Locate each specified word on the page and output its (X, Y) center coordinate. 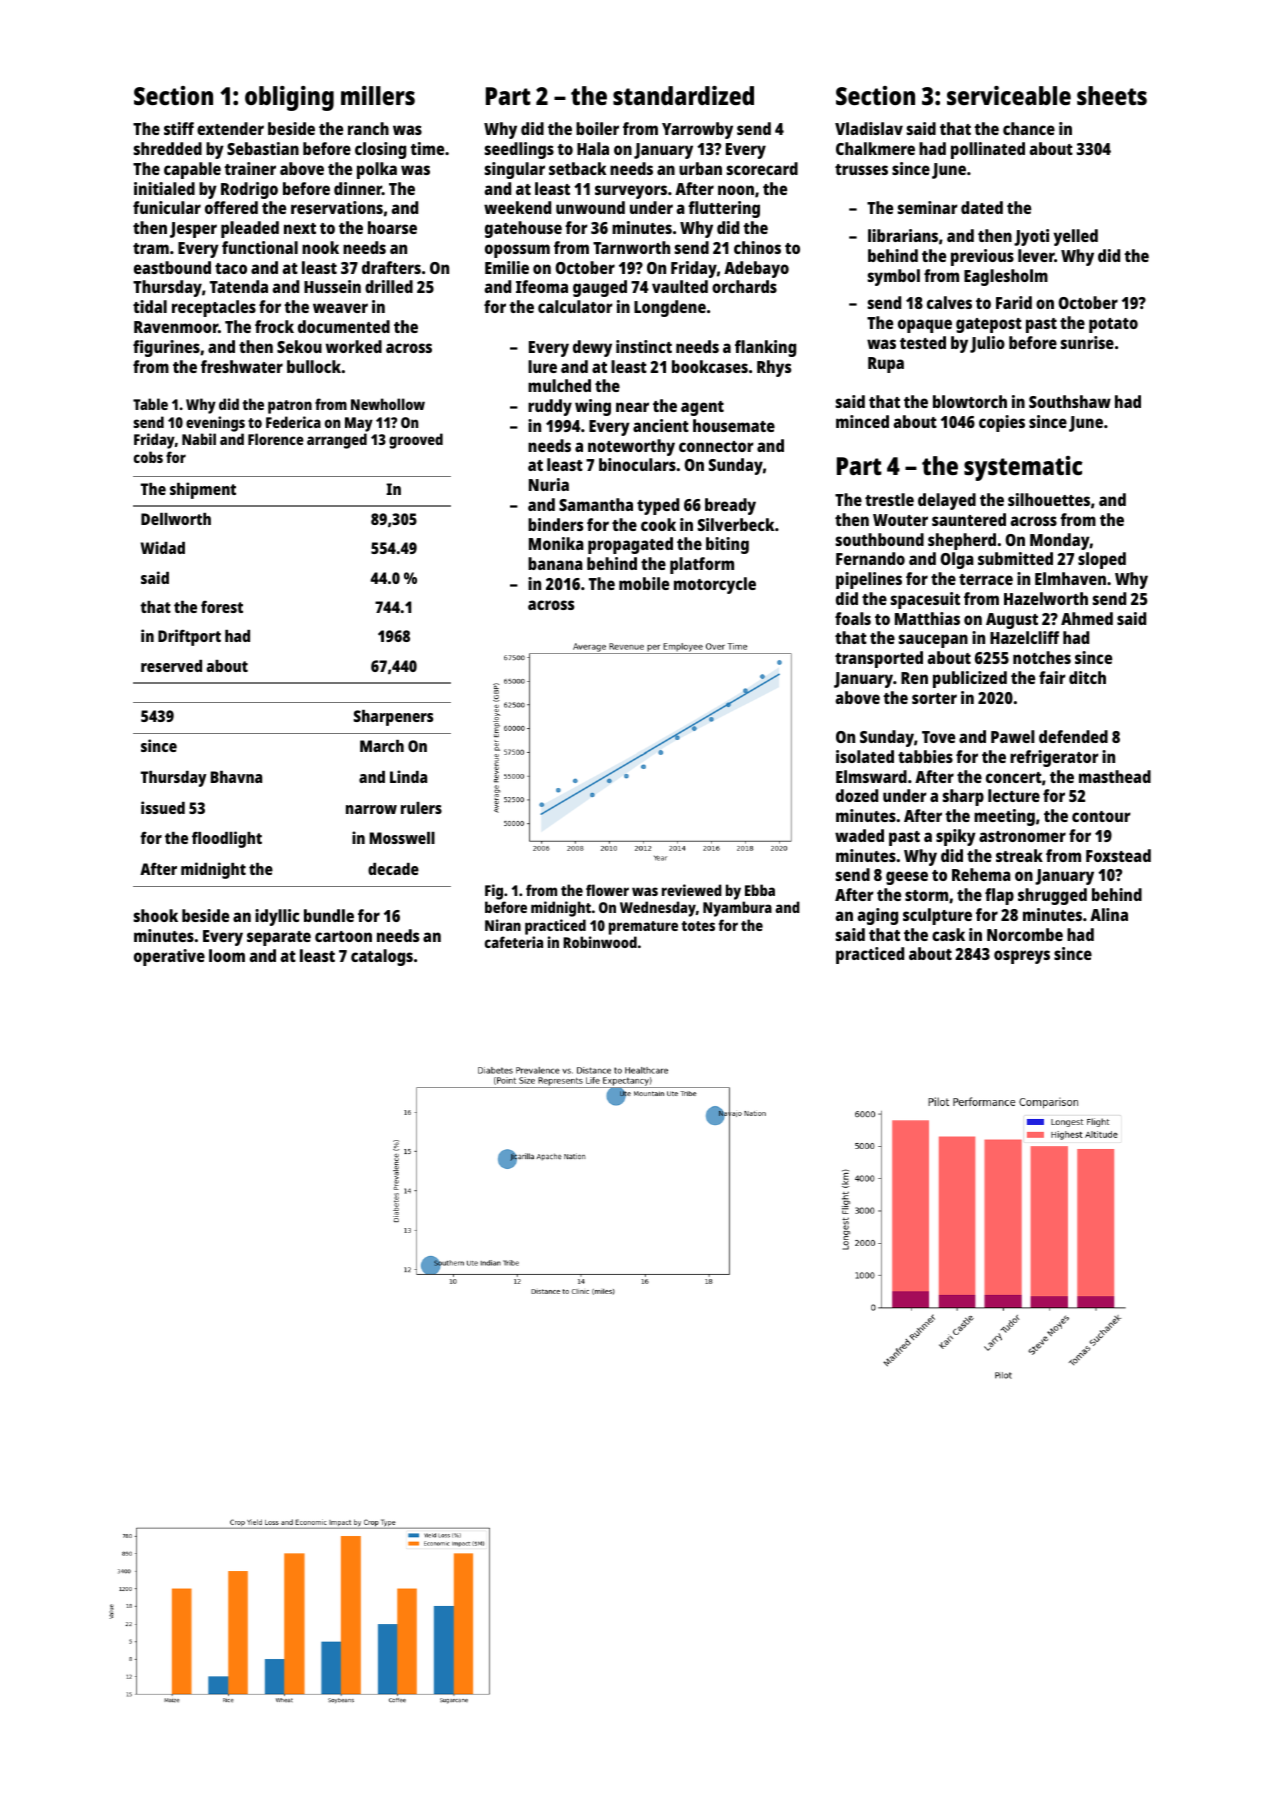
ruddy (550, 407)
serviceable (1009, 95)
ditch (1087, 677)
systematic (1023, 468)
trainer (250, 168)
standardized (683, 95)
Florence (276, 439)
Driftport (189, 637)
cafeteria (514, 942)
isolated (865, 756)
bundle (329, 915)
